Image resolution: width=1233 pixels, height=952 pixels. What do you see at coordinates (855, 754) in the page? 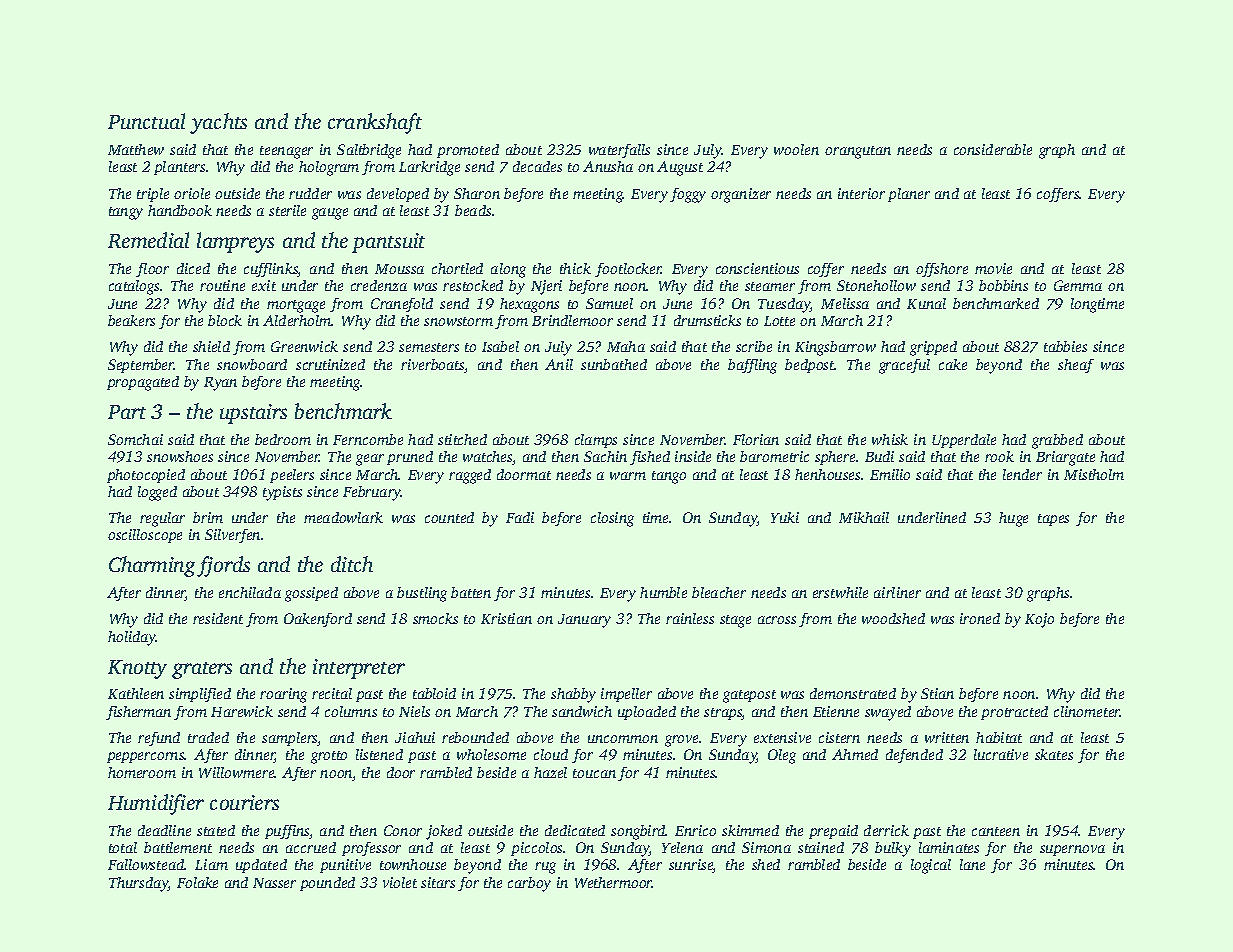
I see `Ahmed` at bounding box center [855, 754].
